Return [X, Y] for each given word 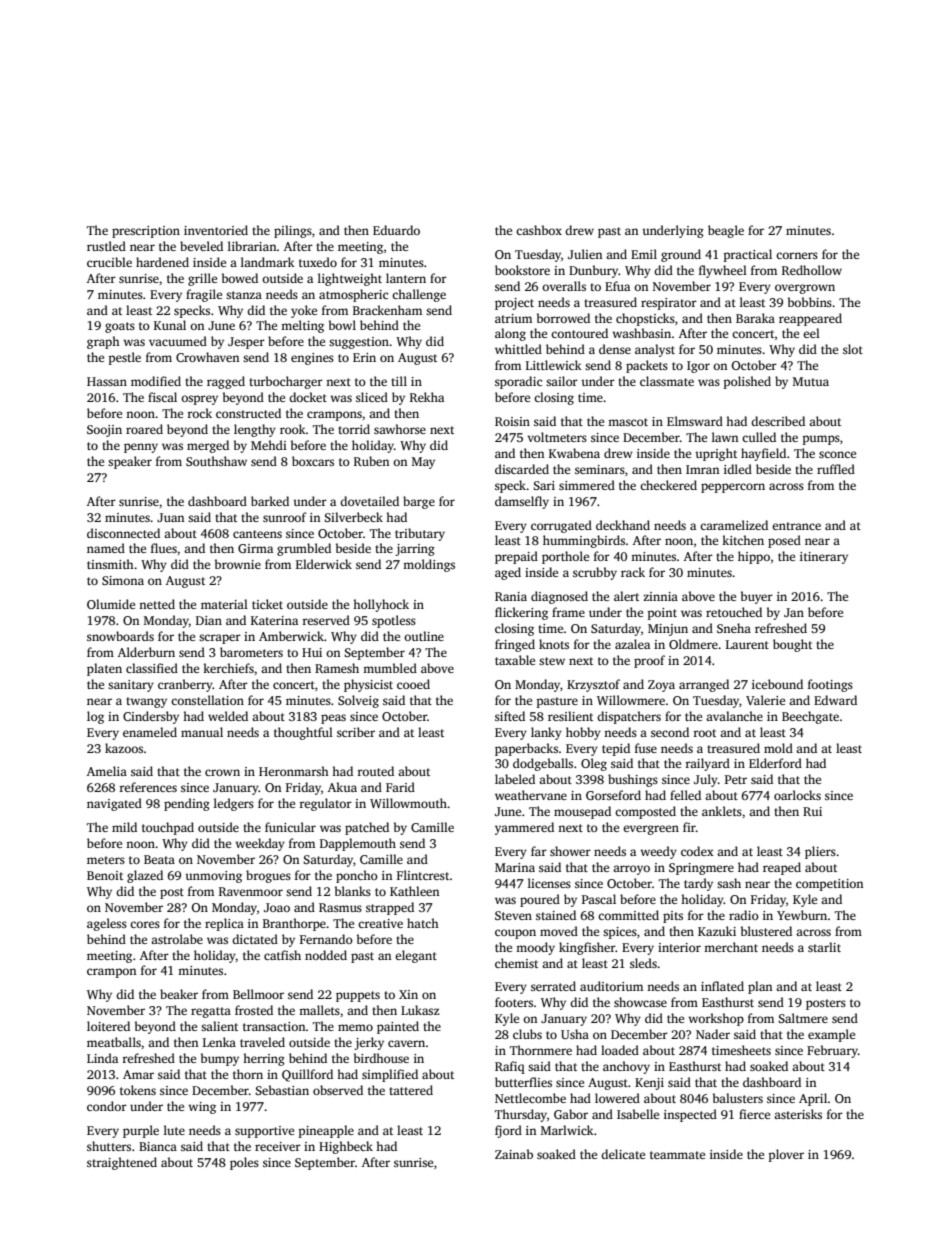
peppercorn [733, 488]
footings [830, 685]
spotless [394, 621]
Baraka [755, 318]
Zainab [514, 1154]
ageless [107, 924]
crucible [109, 262]
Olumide [111, 604]
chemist [516, 963]
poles [244, 1163]
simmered [587, 485]
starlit [824, 947]
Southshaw [216, 461]
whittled [518, 349]
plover [786, 1155]
